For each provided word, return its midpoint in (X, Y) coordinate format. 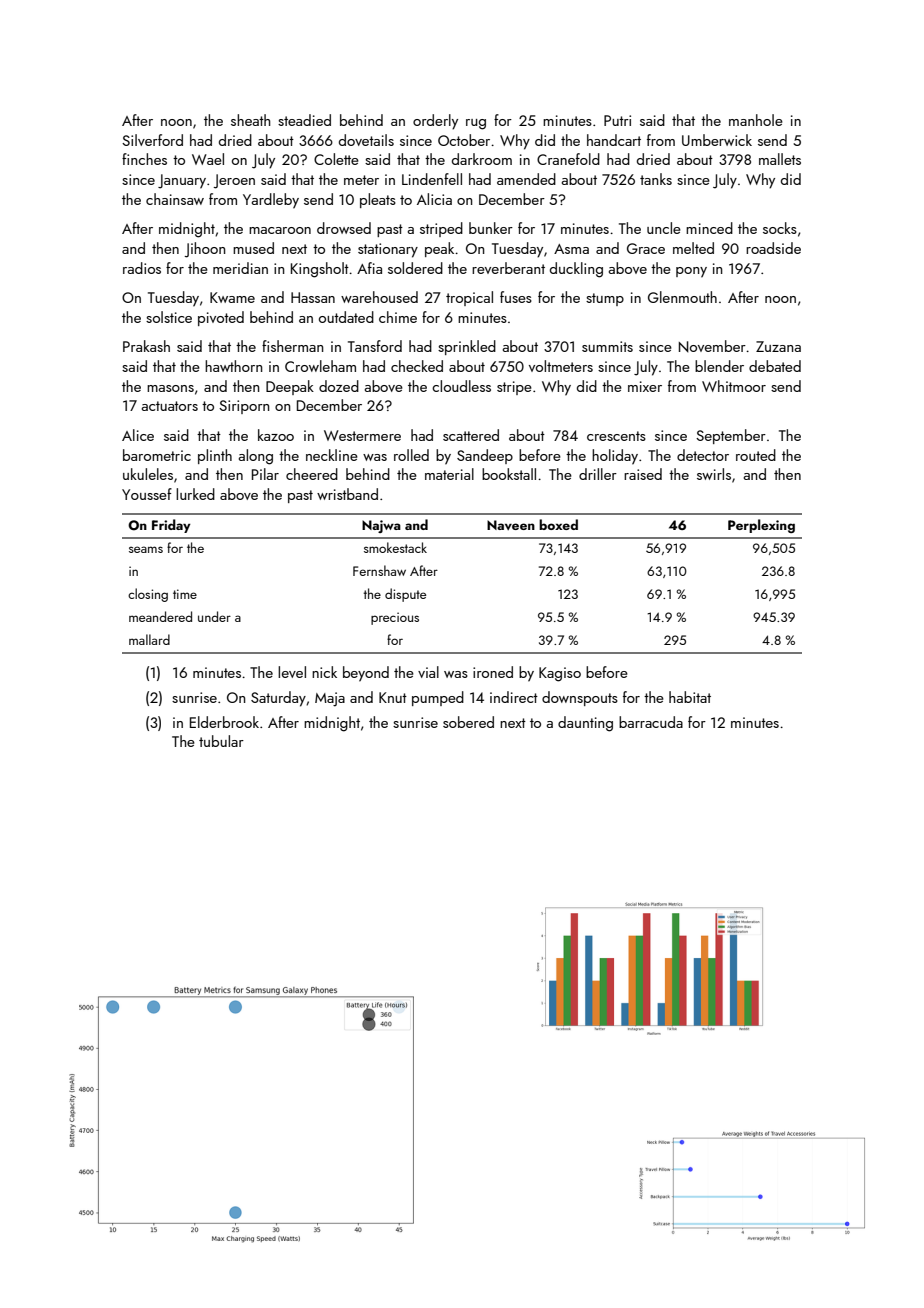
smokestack (395, 547)
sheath (250, 120)
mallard (149, 639)
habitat (690, 697)
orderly (435, 122)
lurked (195, 494)
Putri (617, 120)
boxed (558, 524)
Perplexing (761, 526)
